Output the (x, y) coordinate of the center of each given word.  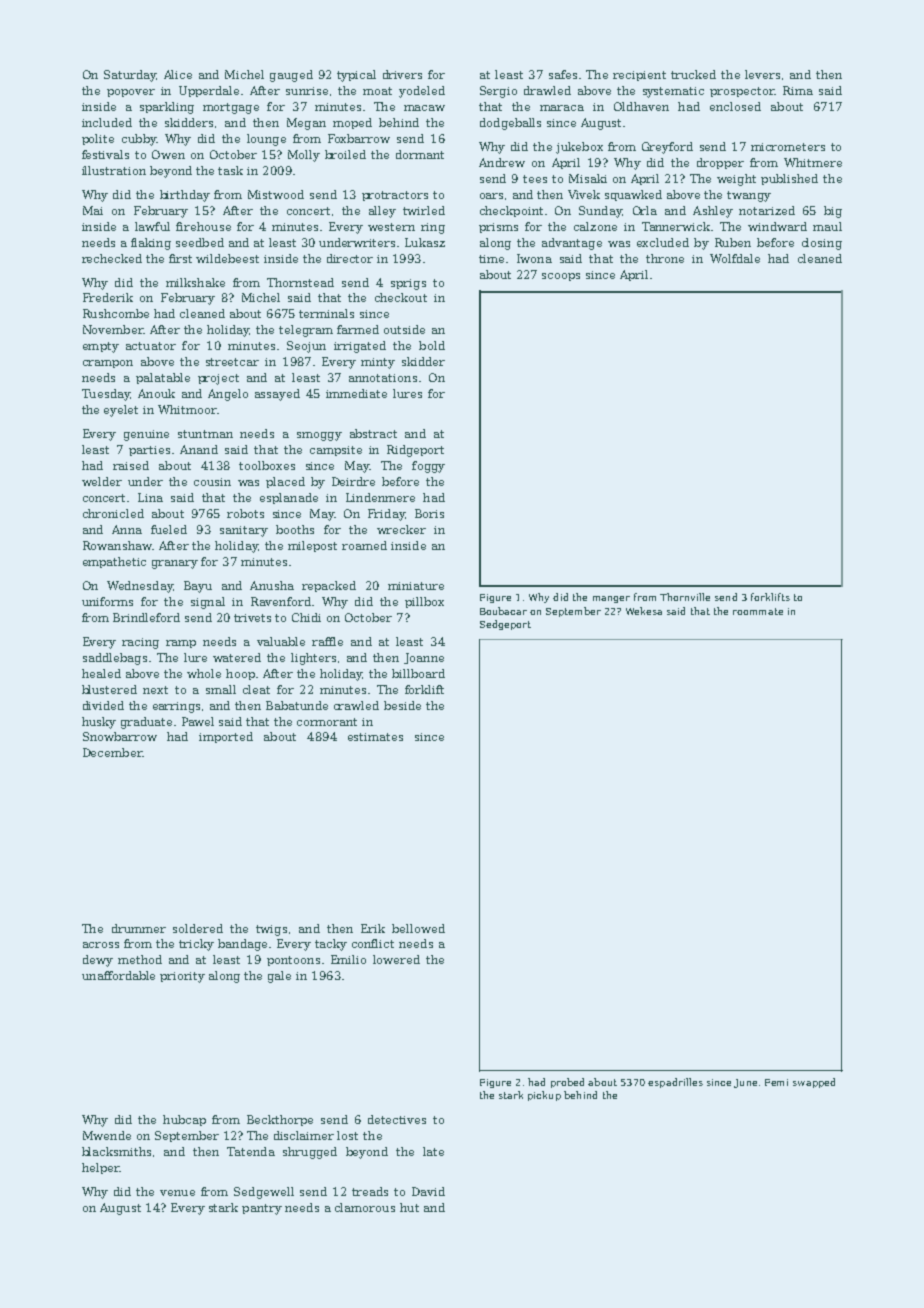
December (112, 752)
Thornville (685, 597)
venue (177, 1193)
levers (762, 74)
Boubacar (503, 611)
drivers (402, 74)
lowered (396, 959)
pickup (544, 1096)
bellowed (418, 928)
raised (131, 465)
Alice (178, 74)
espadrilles (675, 1083)
